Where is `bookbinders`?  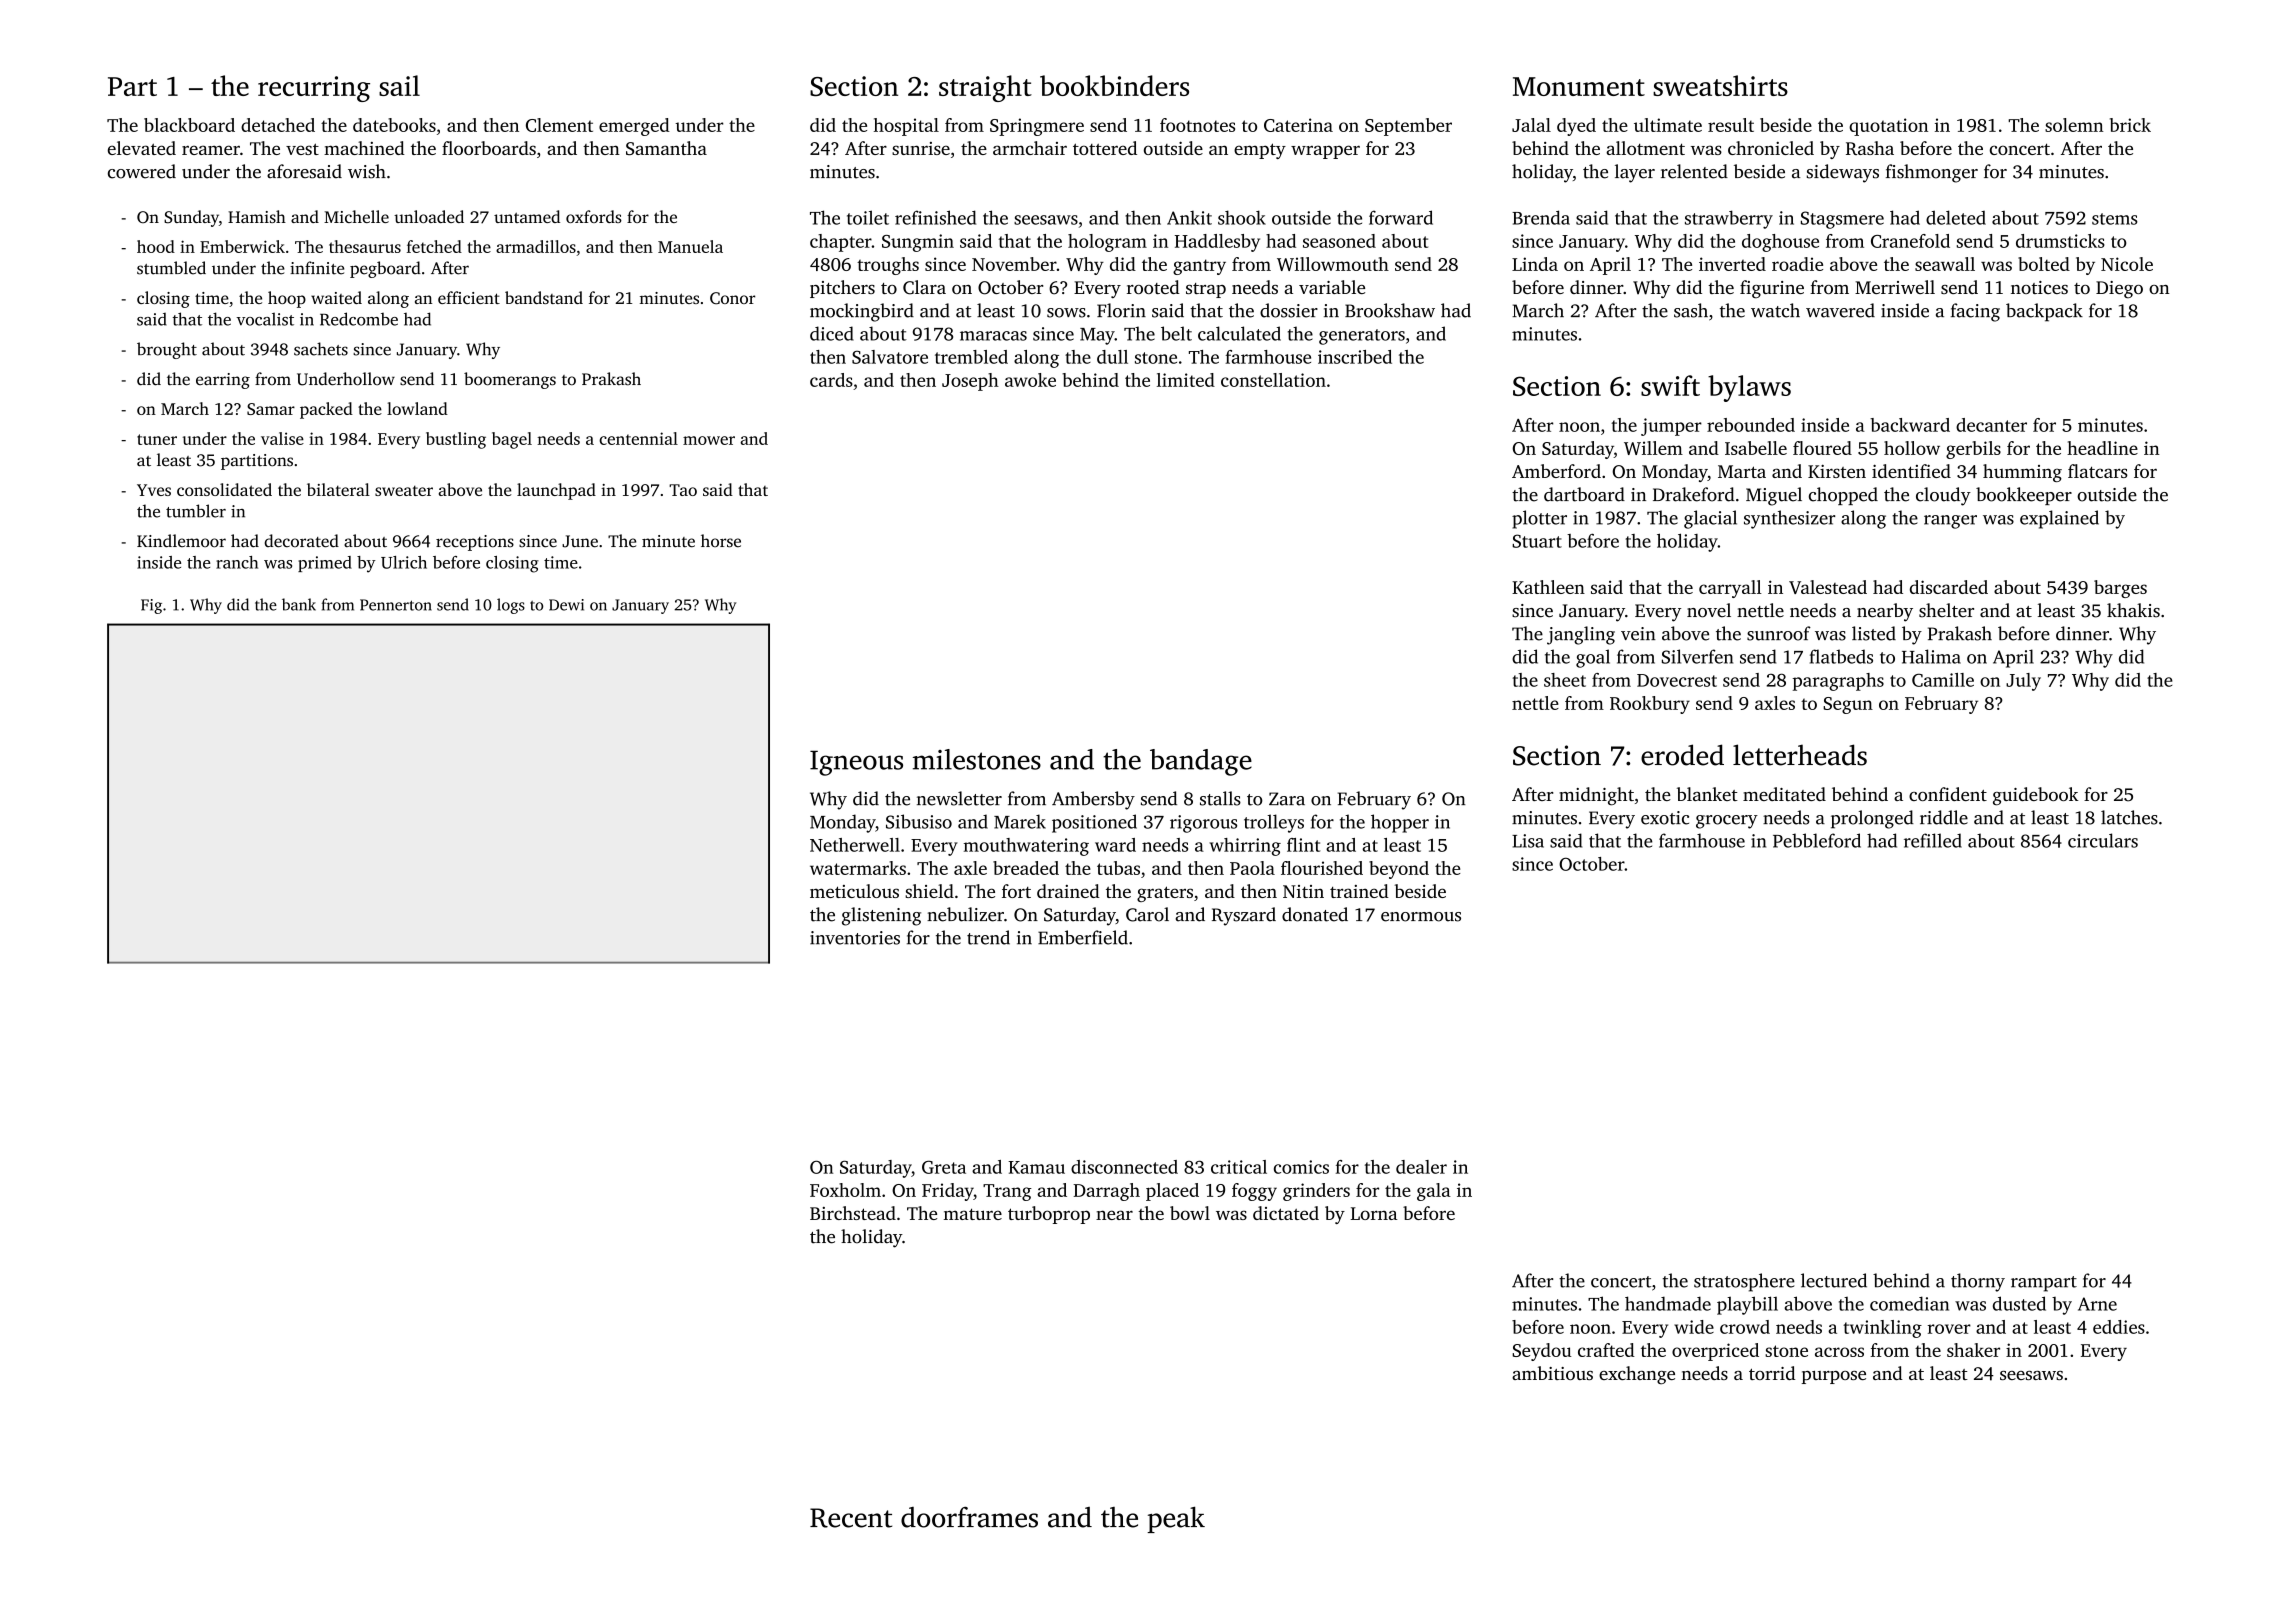
bookbinders is located at coordinates (1114, 85).
